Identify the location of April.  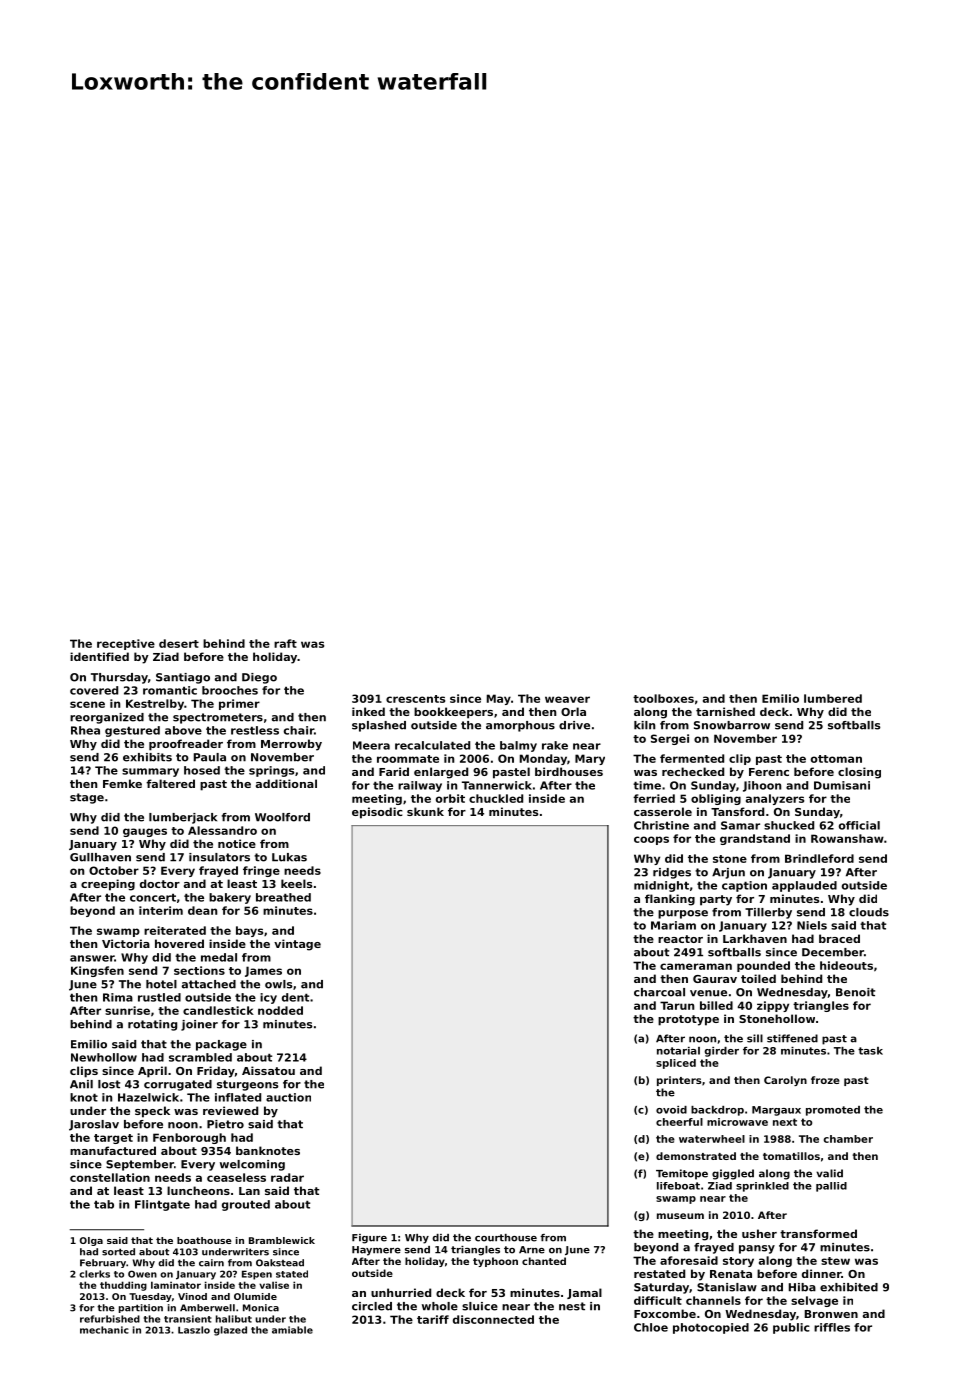
(152, 1072).
